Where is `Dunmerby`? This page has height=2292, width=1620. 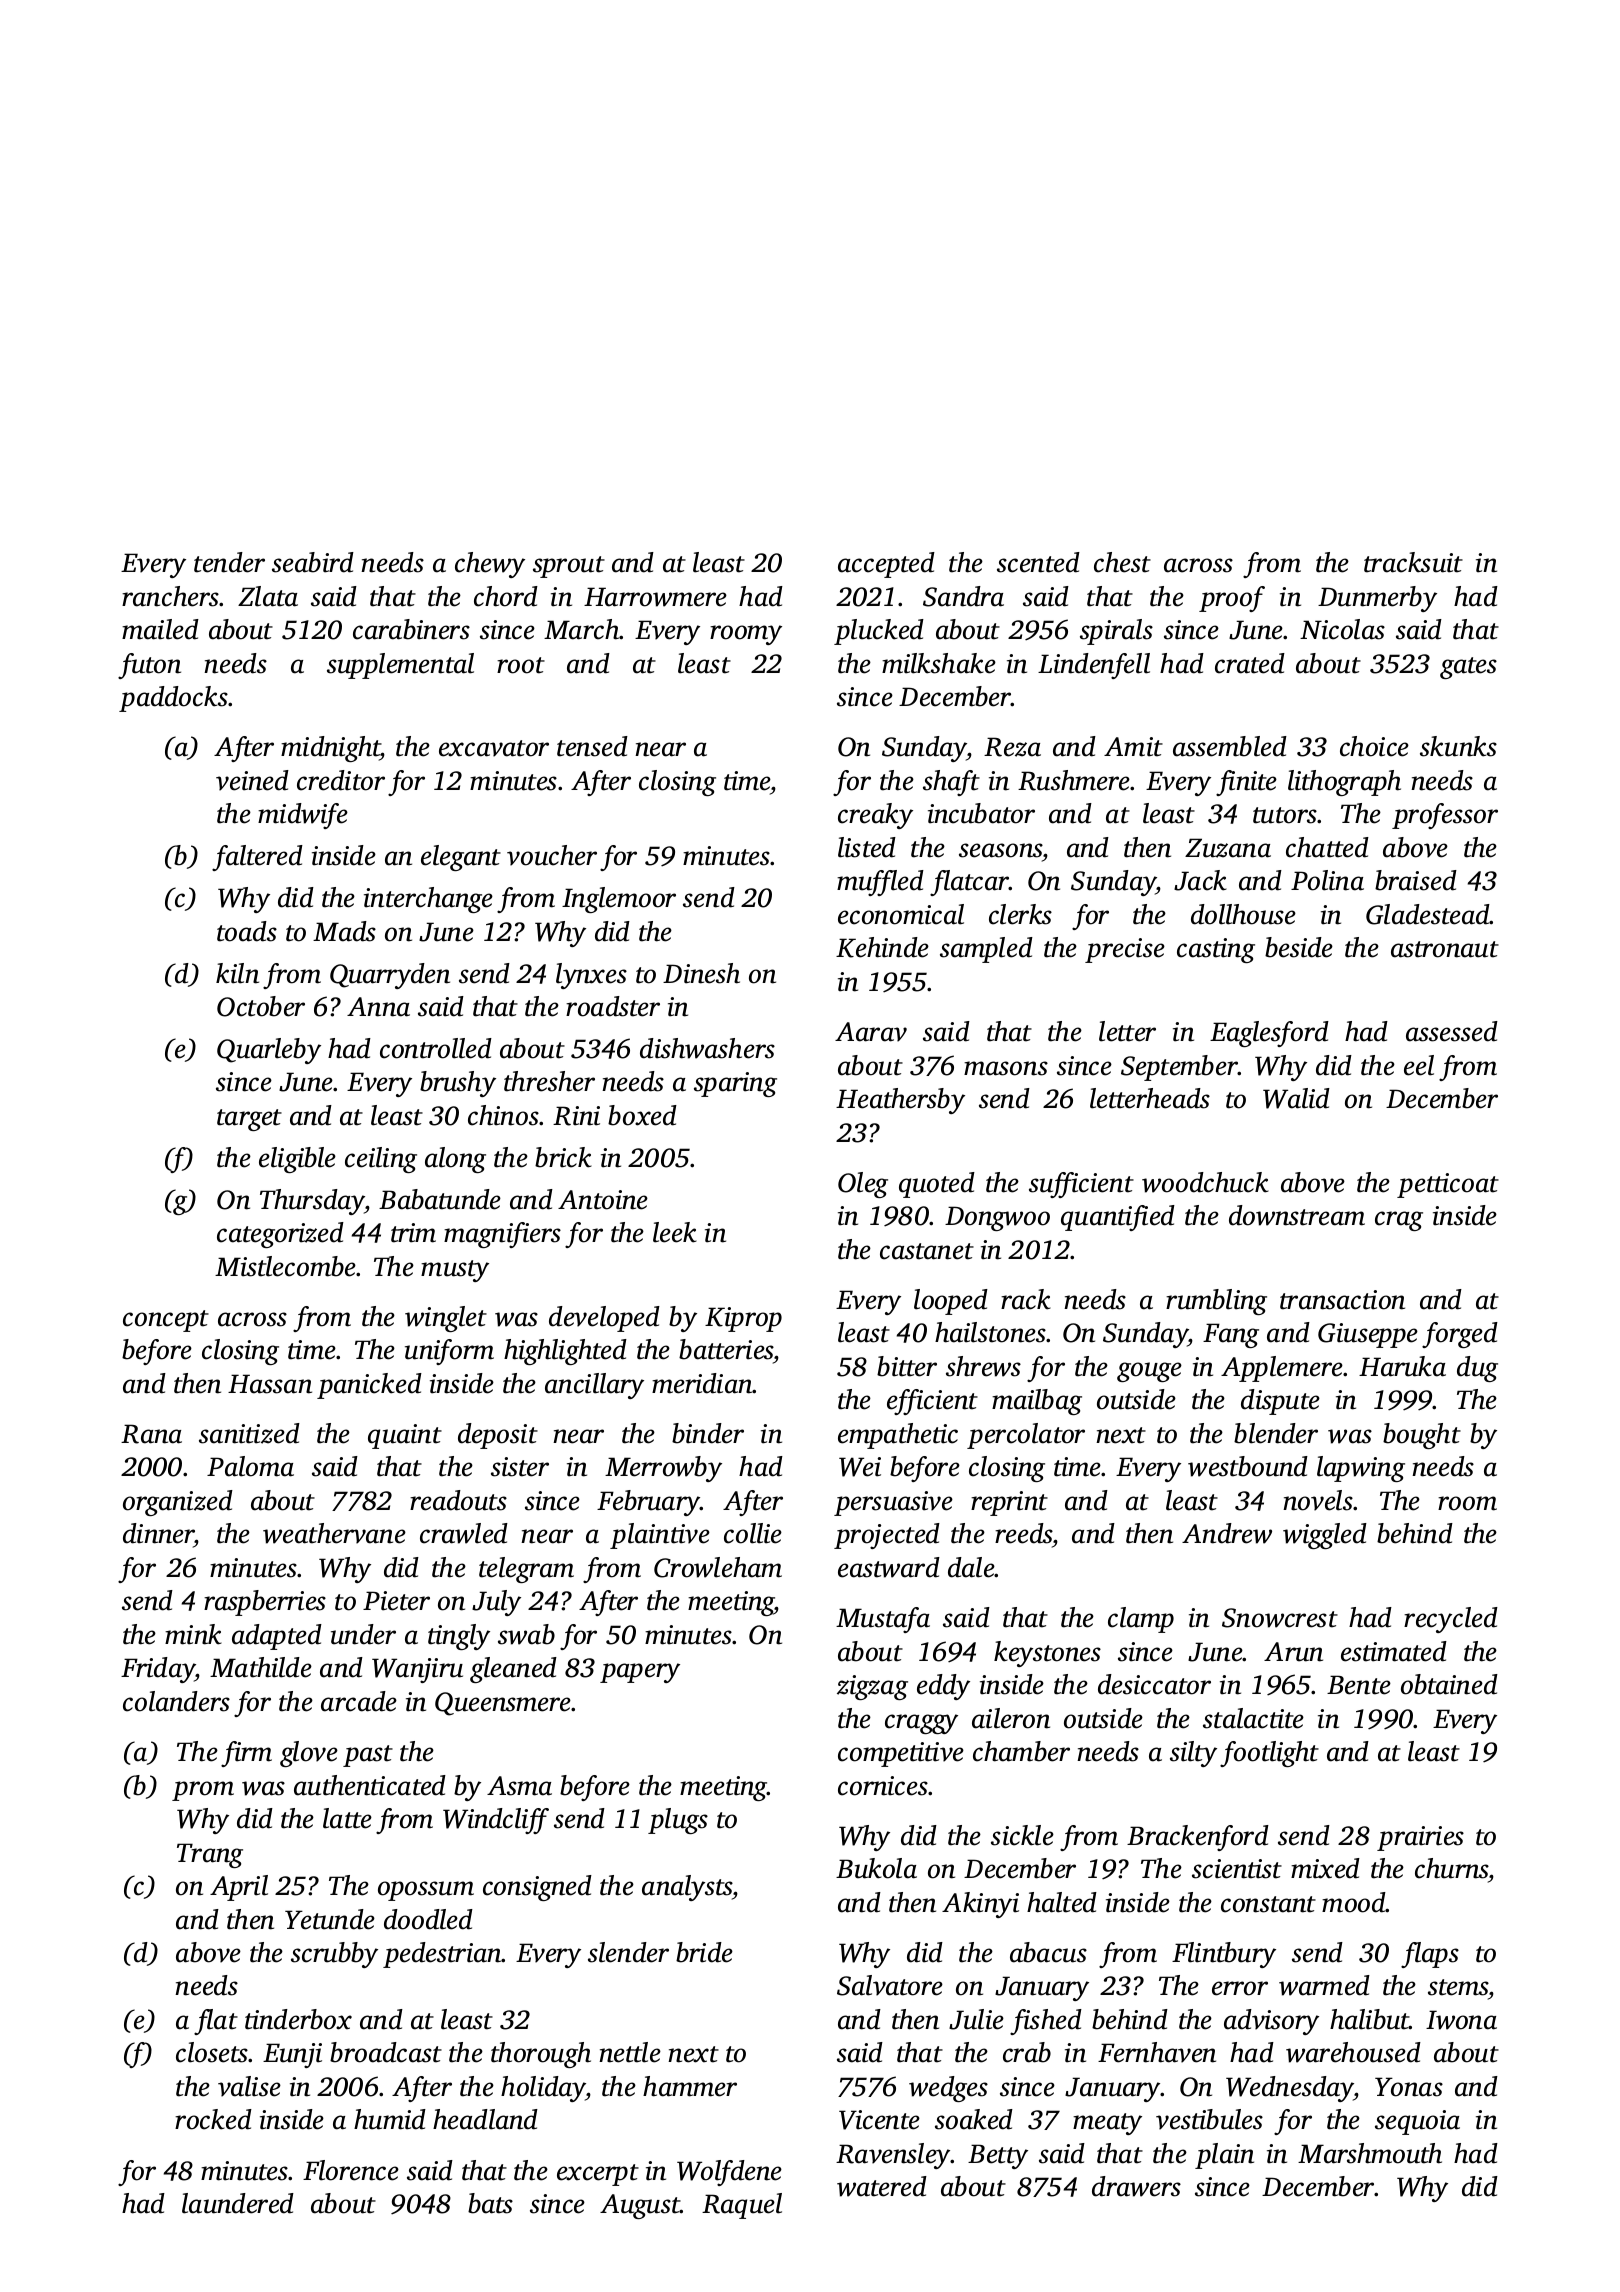 Dunmerby is located at coordinates (1377, 599).
